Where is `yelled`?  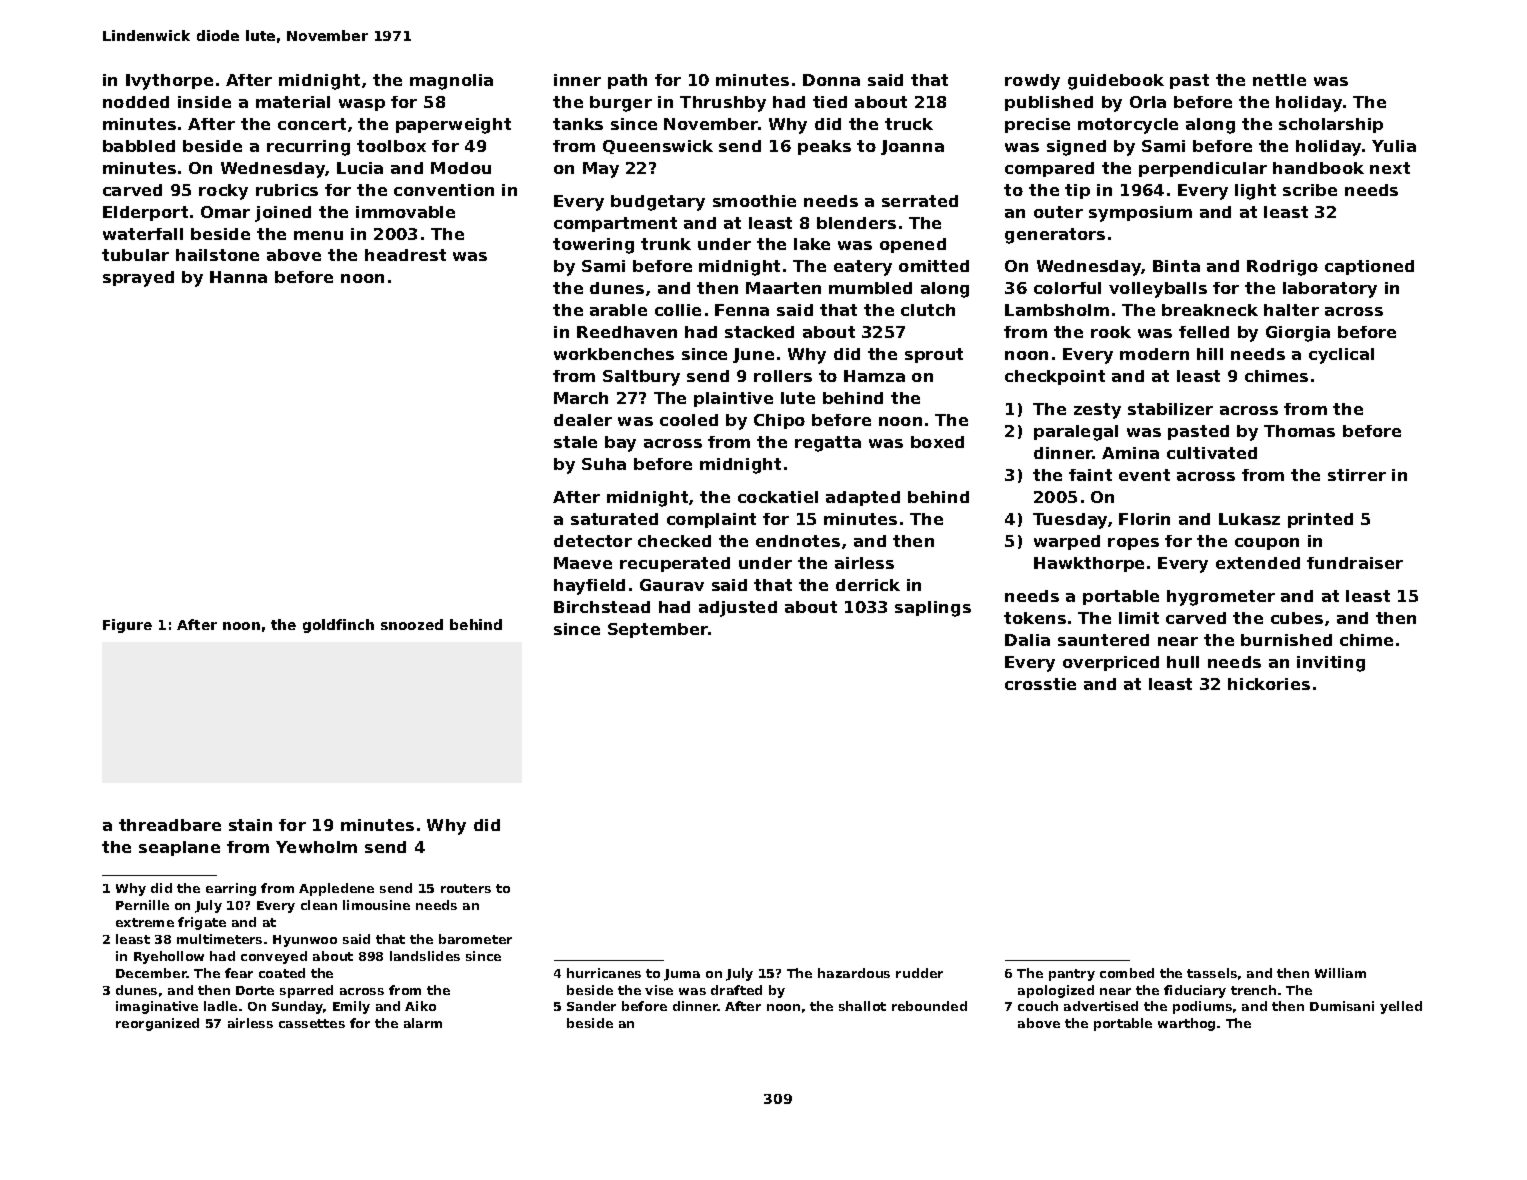 yelled is located at coordinates (1401, 1007).
